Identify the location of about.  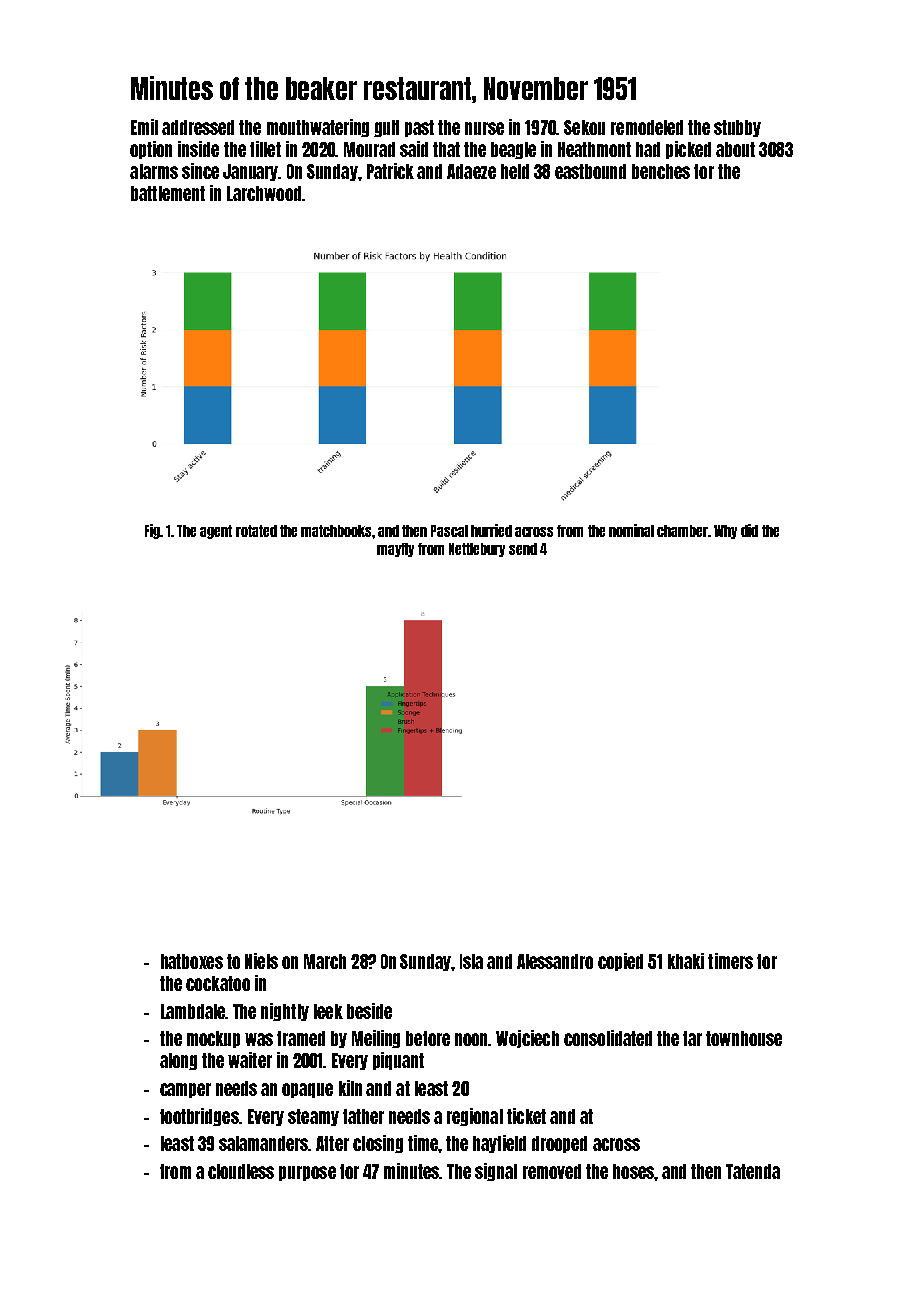
(735, 149).
